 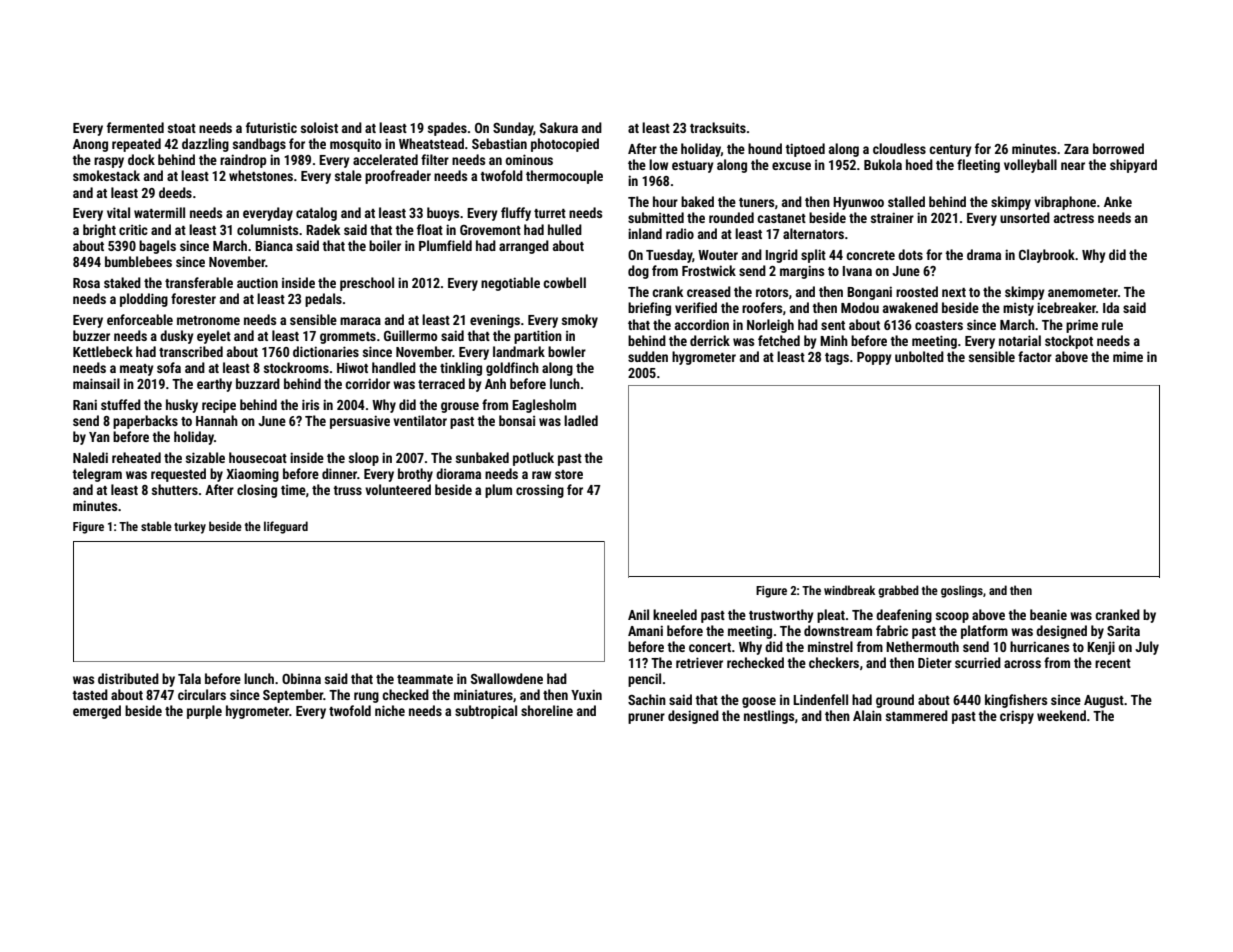 What do you see at coordinates (486, 712) in the screenshot?
I see `subtropical` at bounding box center [486, 712].
